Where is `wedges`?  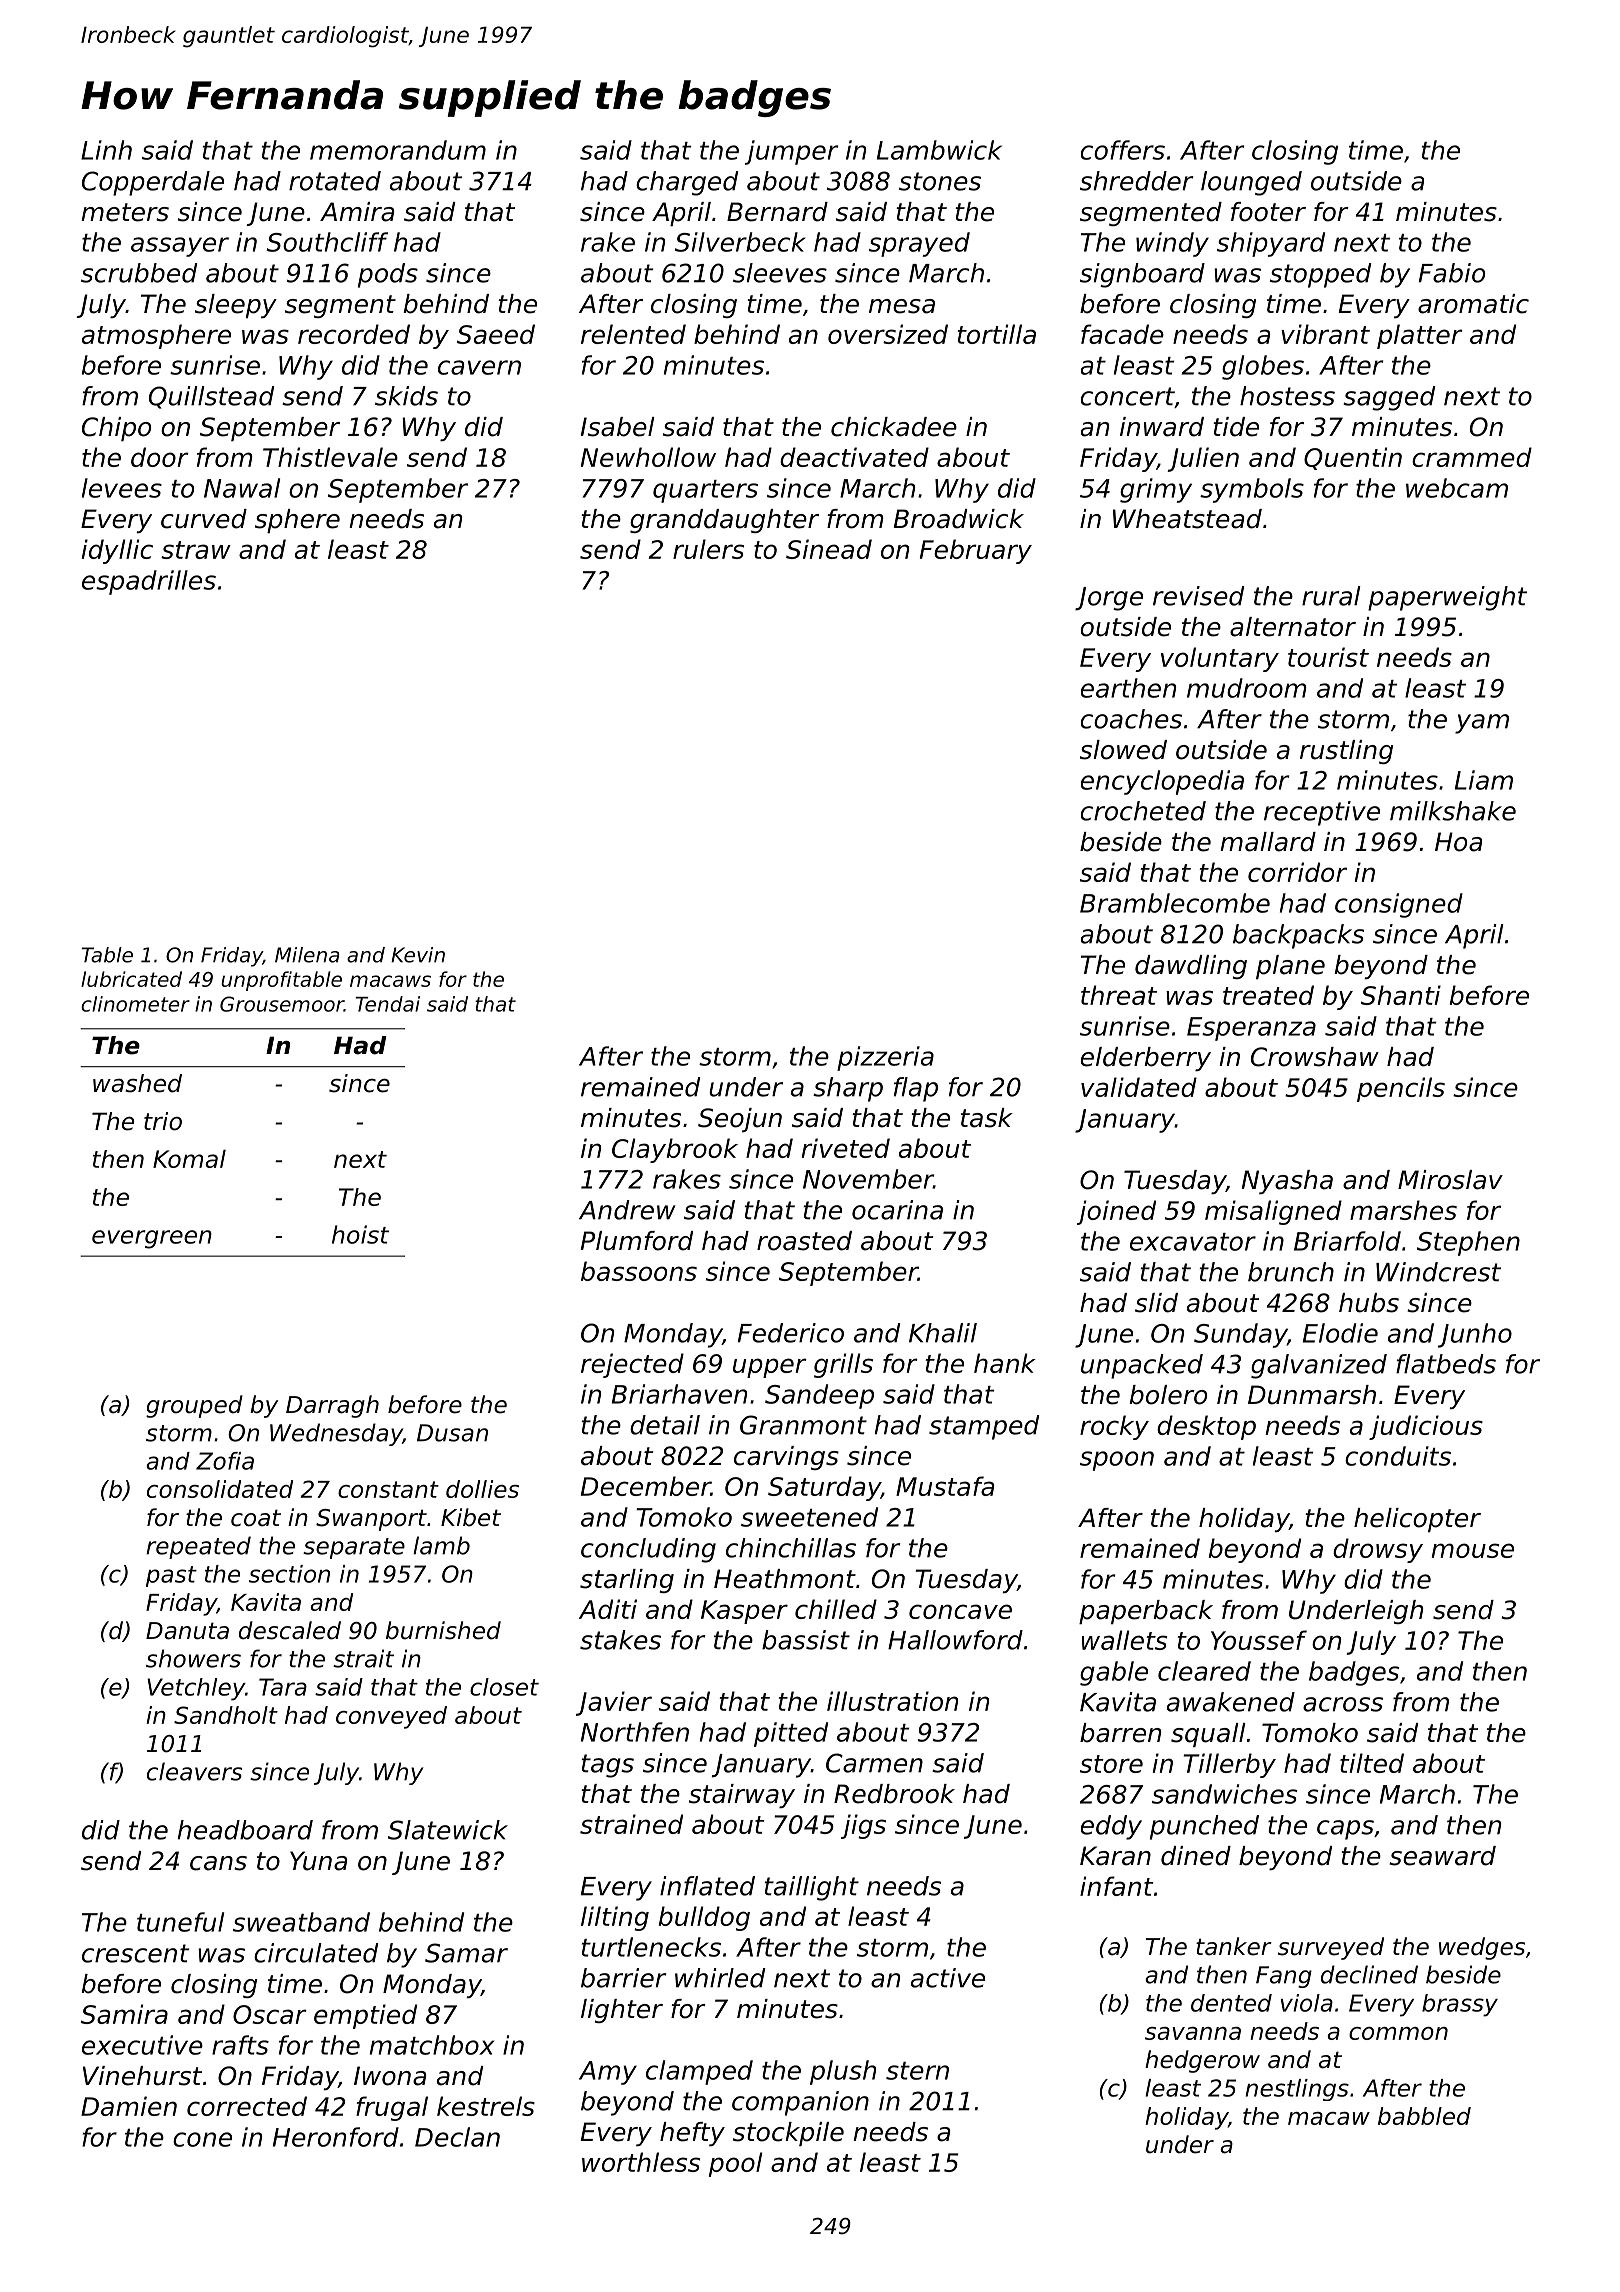 wedges is located at coordinates (1482, 1948).
